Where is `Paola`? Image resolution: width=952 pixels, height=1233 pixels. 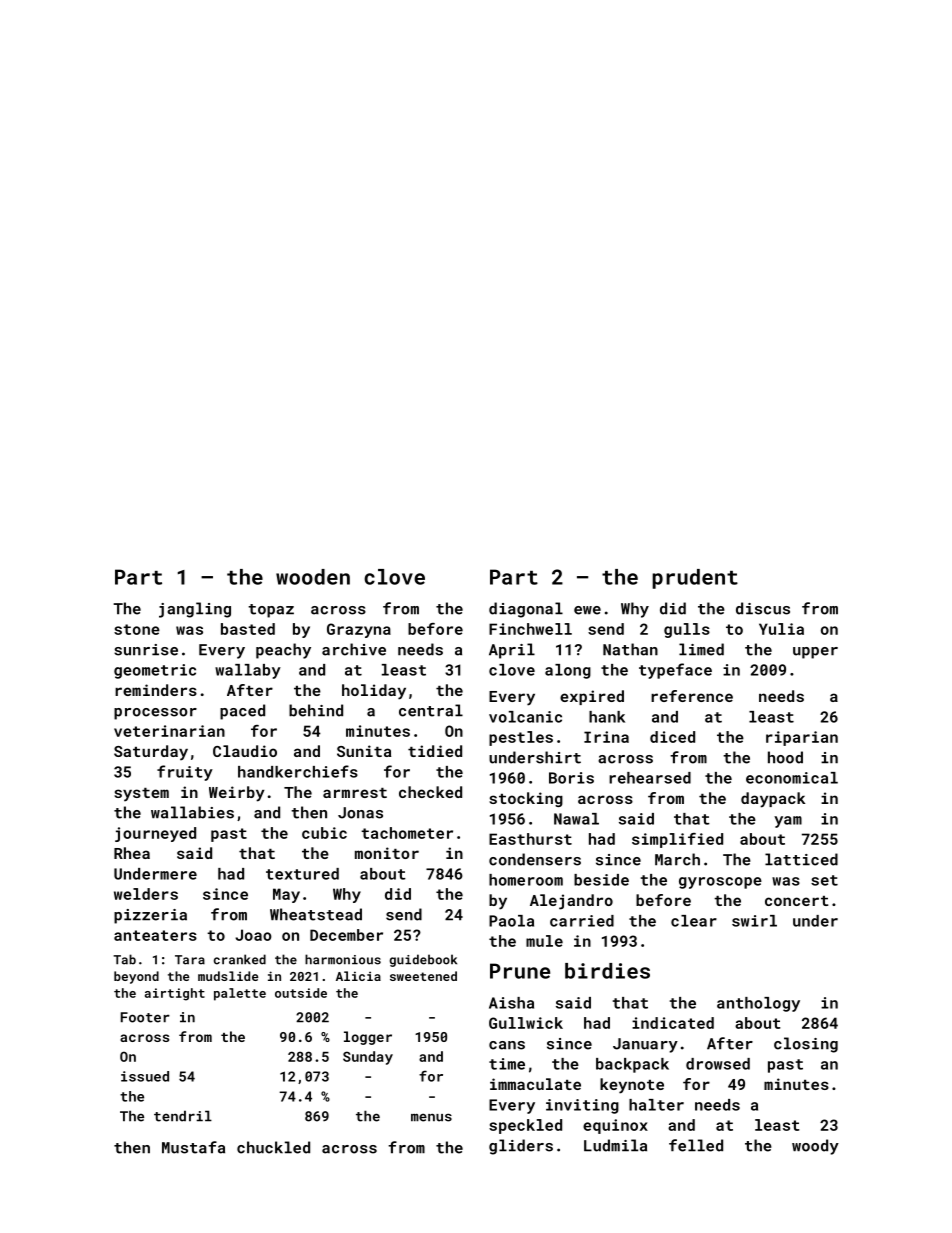
Paola is located at coordinates (511, 921).
